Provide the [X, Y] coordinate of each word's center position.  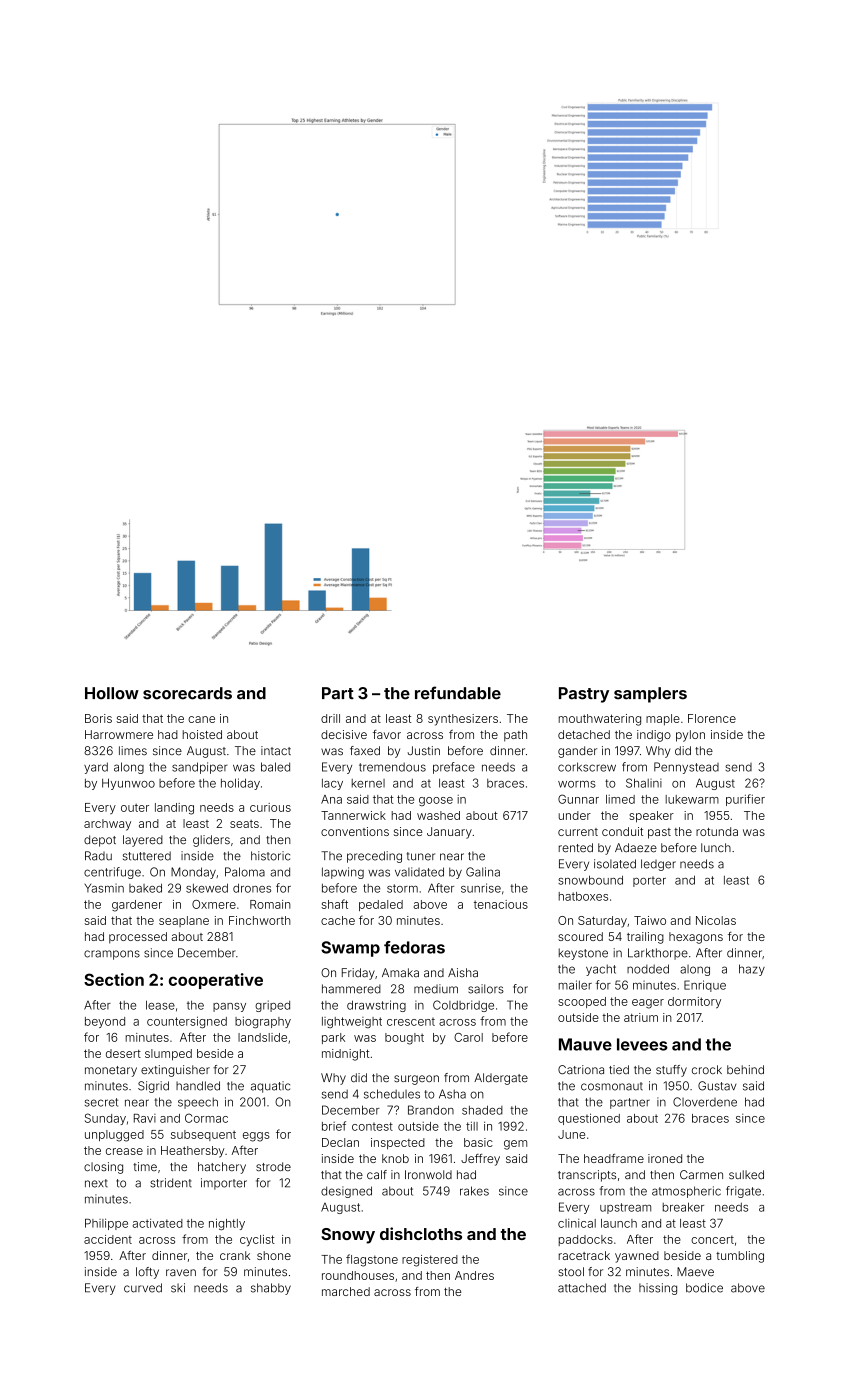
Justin [424, 750]
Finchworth [260, 920]
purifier [745, 800]
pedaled [381, 905]
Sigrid [153, 1087]
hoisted [202, 734]
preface [454, 768]
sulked [746, 1175]
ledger [658, 865]
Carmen [701, 1175]
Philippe [106, 1224]
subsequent [203, 1135]
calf [377, 1174]
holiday [240, 784]
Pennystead [686, 768]
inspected [398, 1144]
